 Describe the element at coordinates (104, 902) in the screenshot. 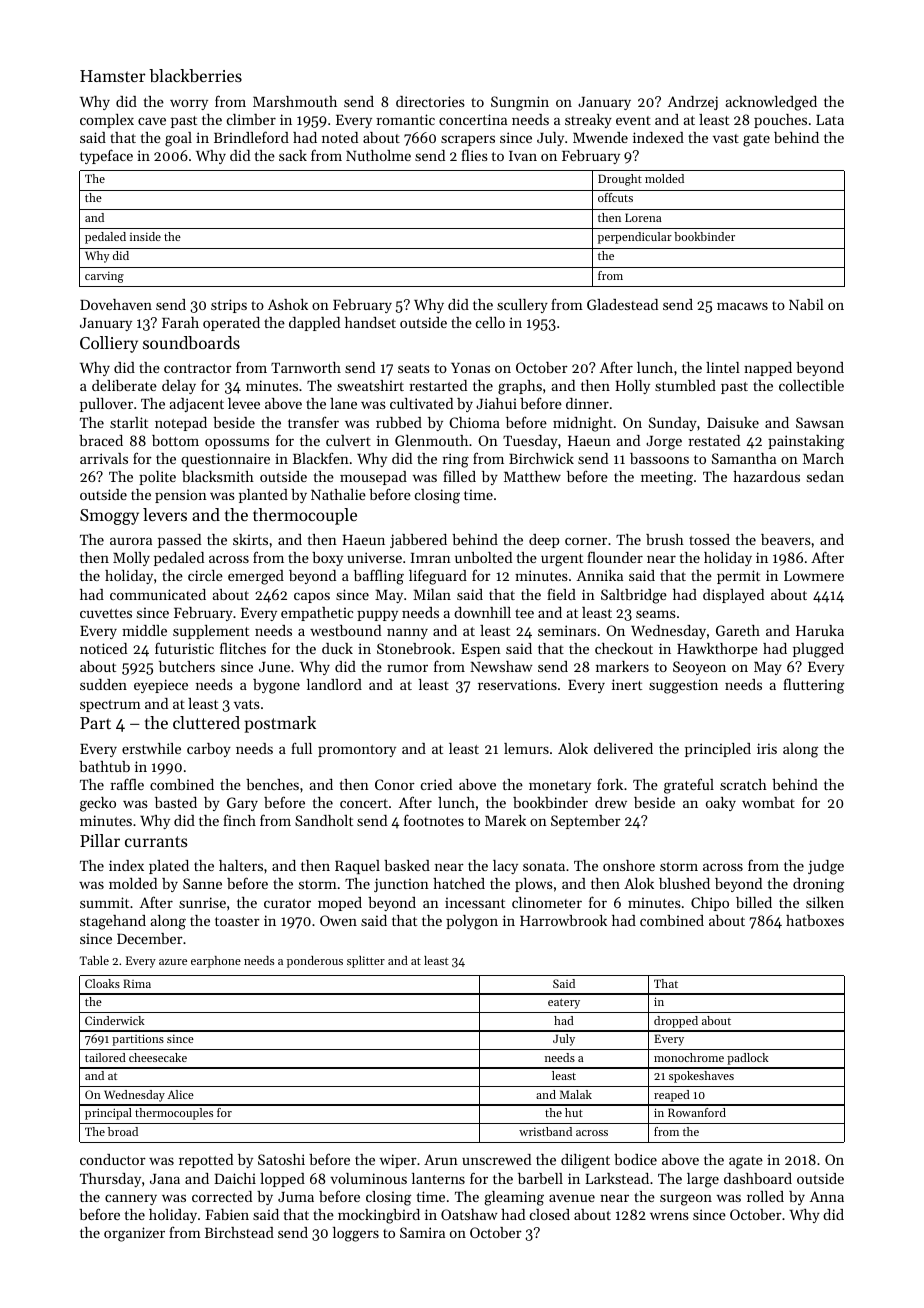

I see `summit` at that location.
